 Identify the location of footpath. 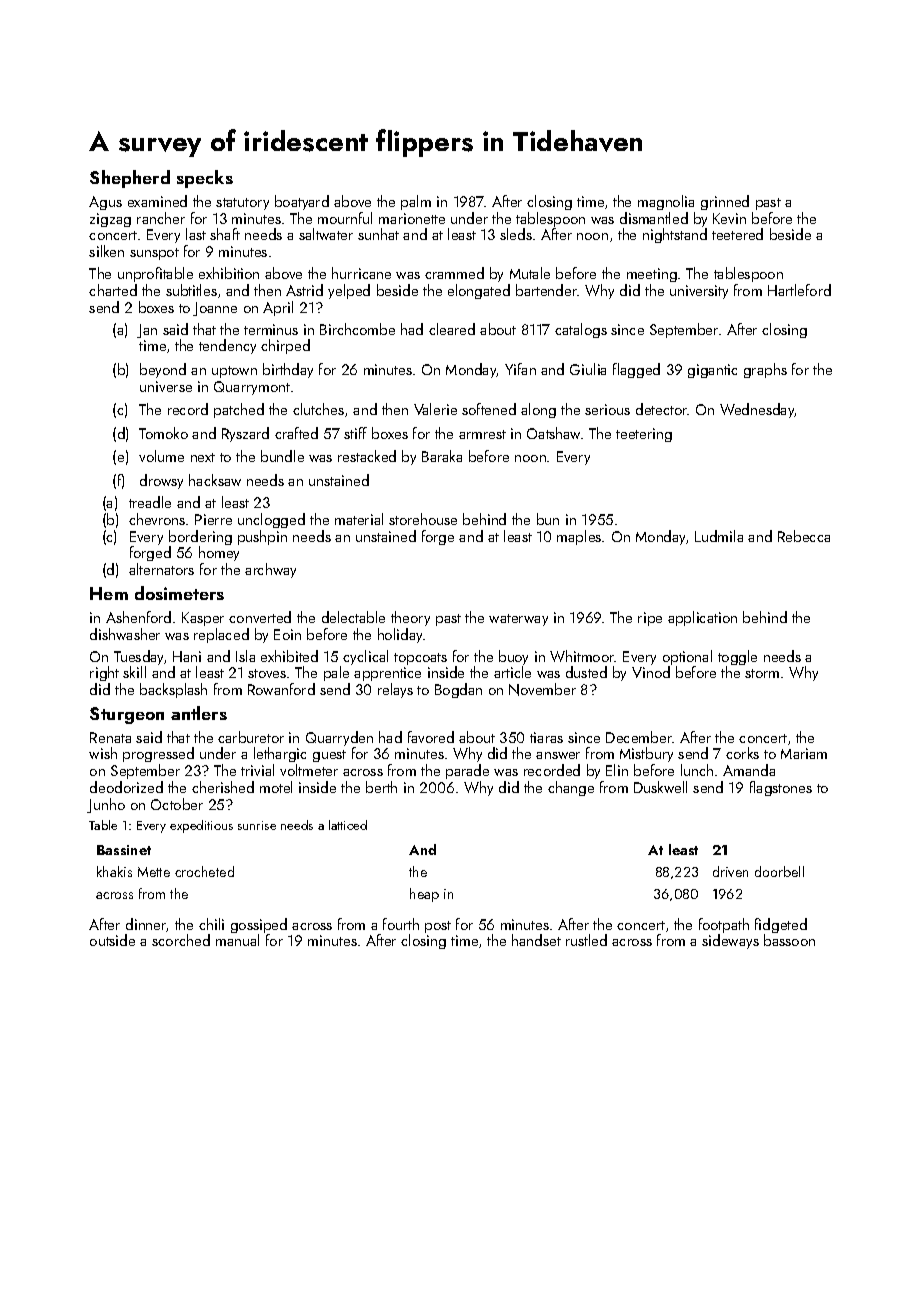
(724, 925).
